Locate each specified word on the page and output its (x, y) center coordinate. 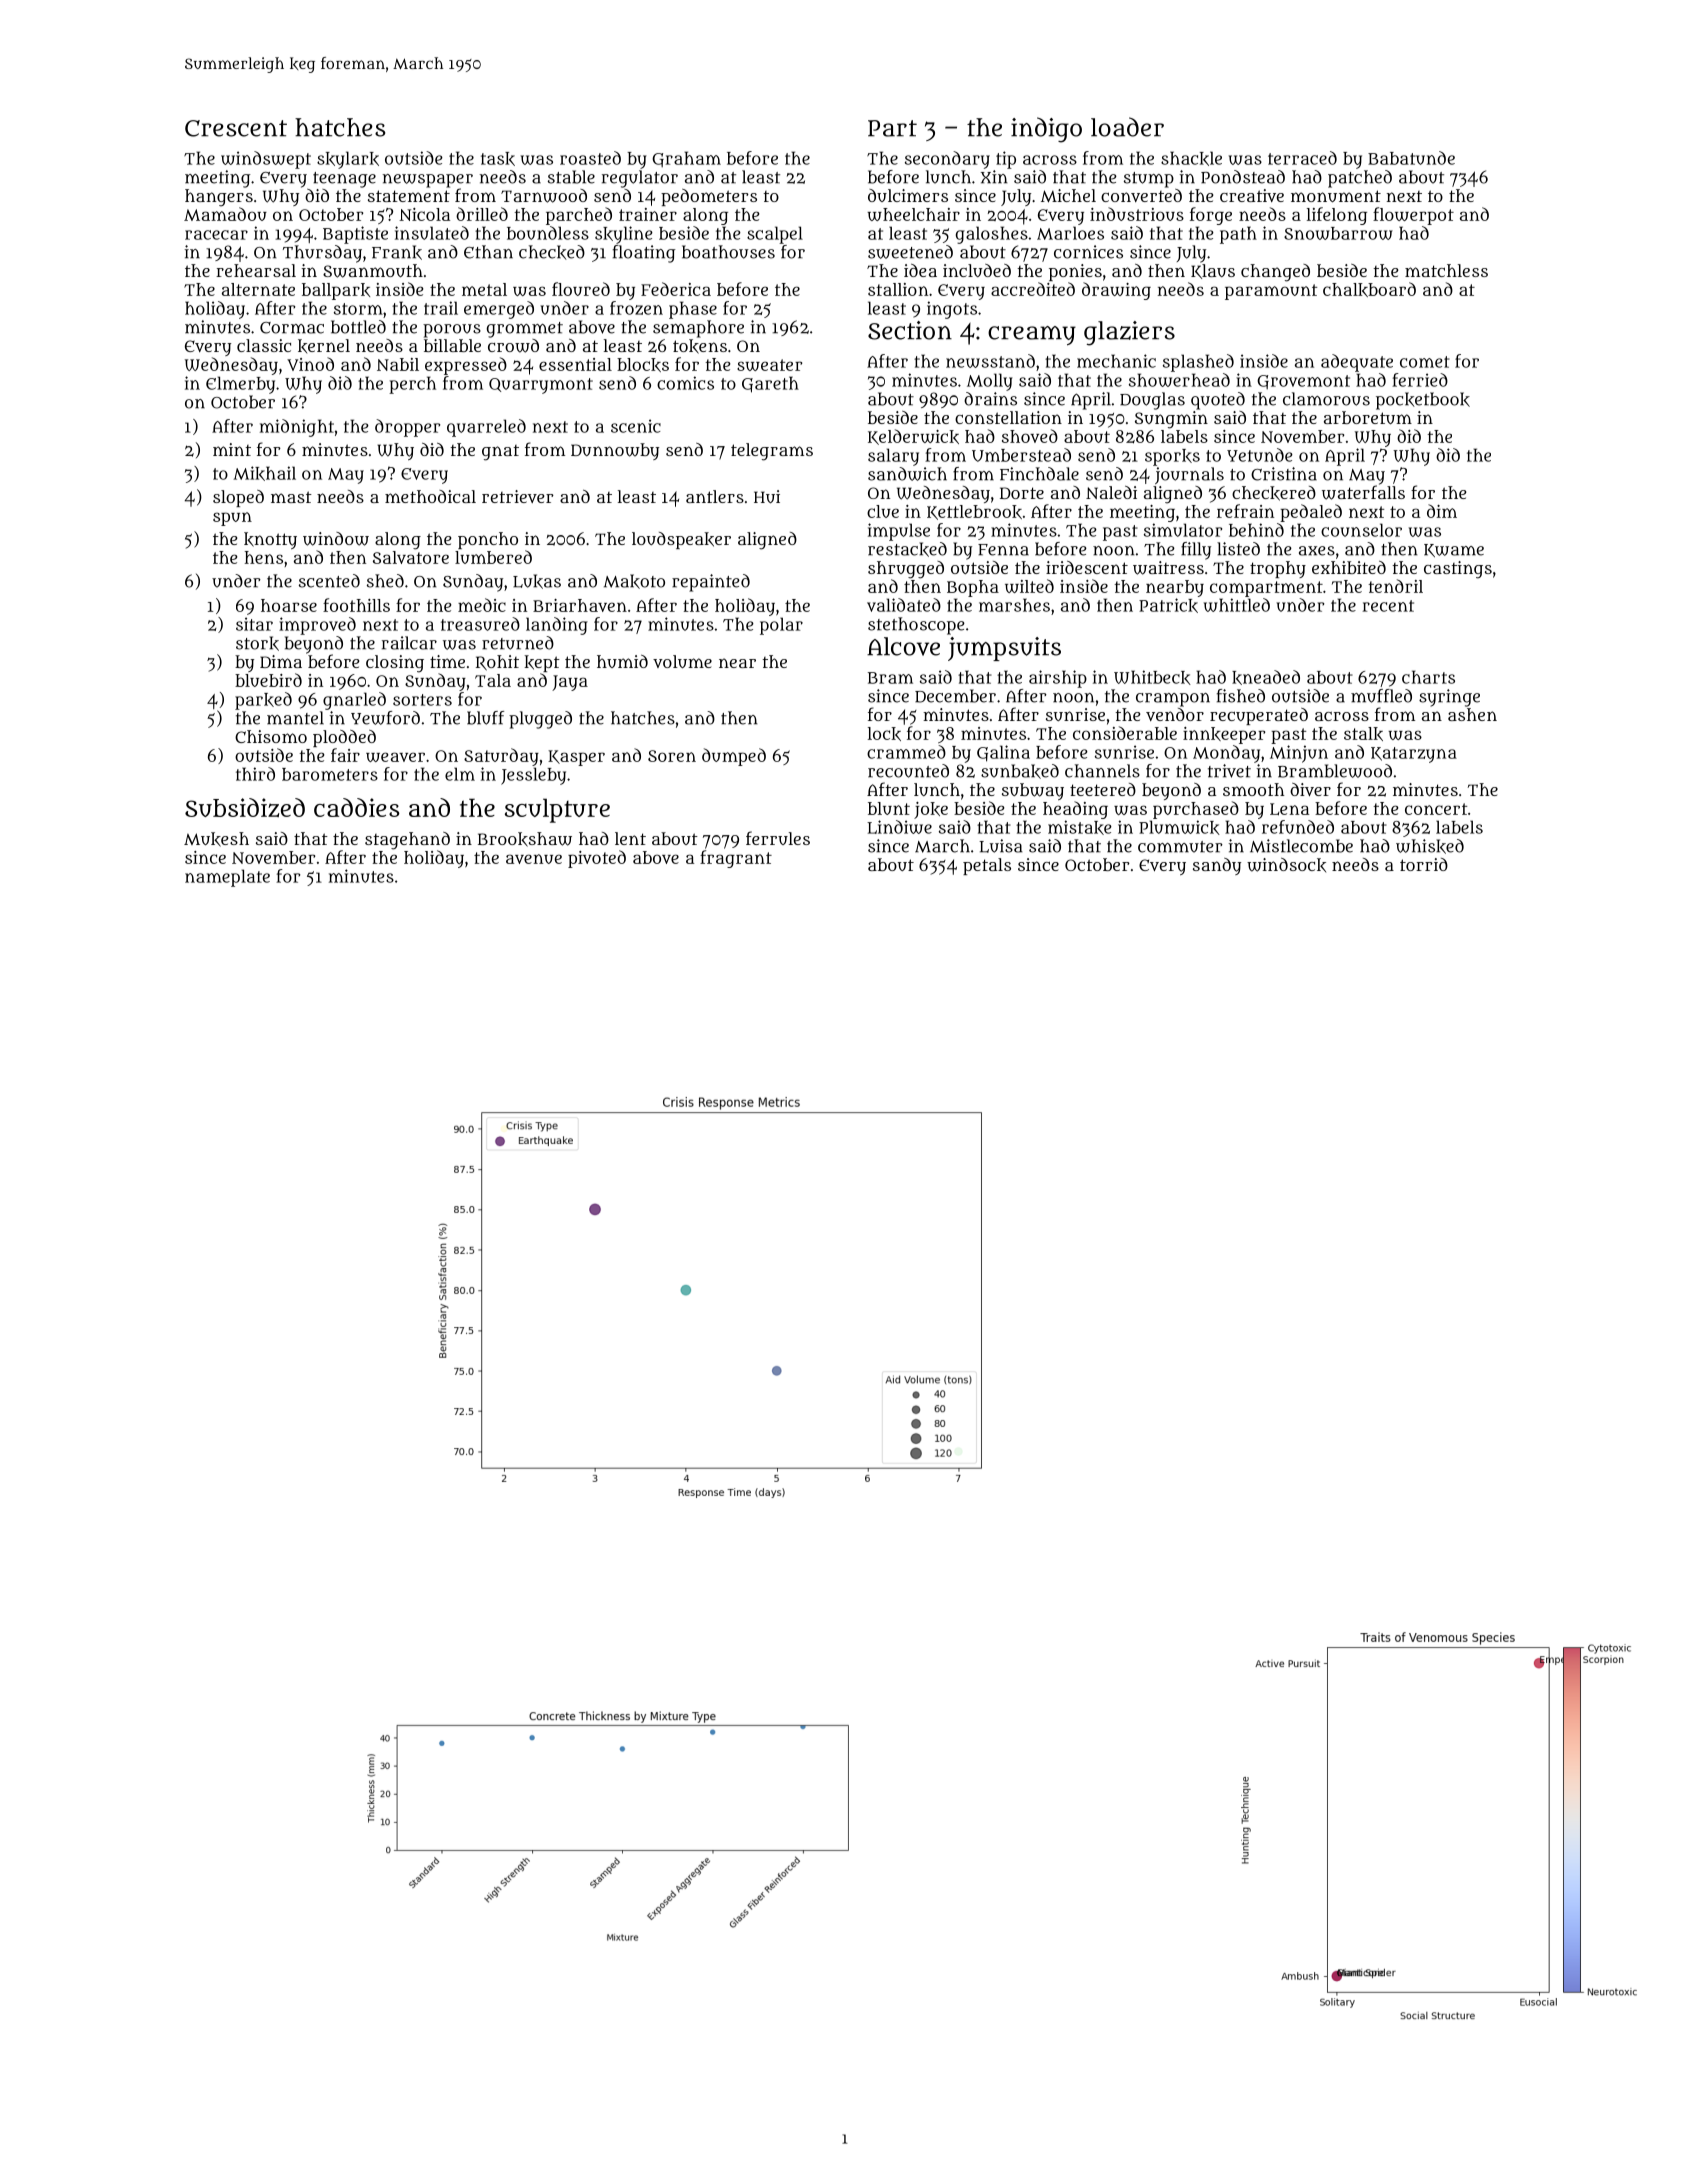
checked (552, 252)
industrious (1137, 214)
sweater (769, 365)
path (1238, 235)
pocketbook (1423, 401)
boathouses (728, 252)
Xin (994, 177)
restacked (907, 549)
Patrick (1168, 605)
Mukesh (216, 839)
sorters (422, 700)
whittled (1237, 605)
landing (557, 626)
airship (1058, 679)
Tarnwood (544, 196)
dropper (407, 428)
